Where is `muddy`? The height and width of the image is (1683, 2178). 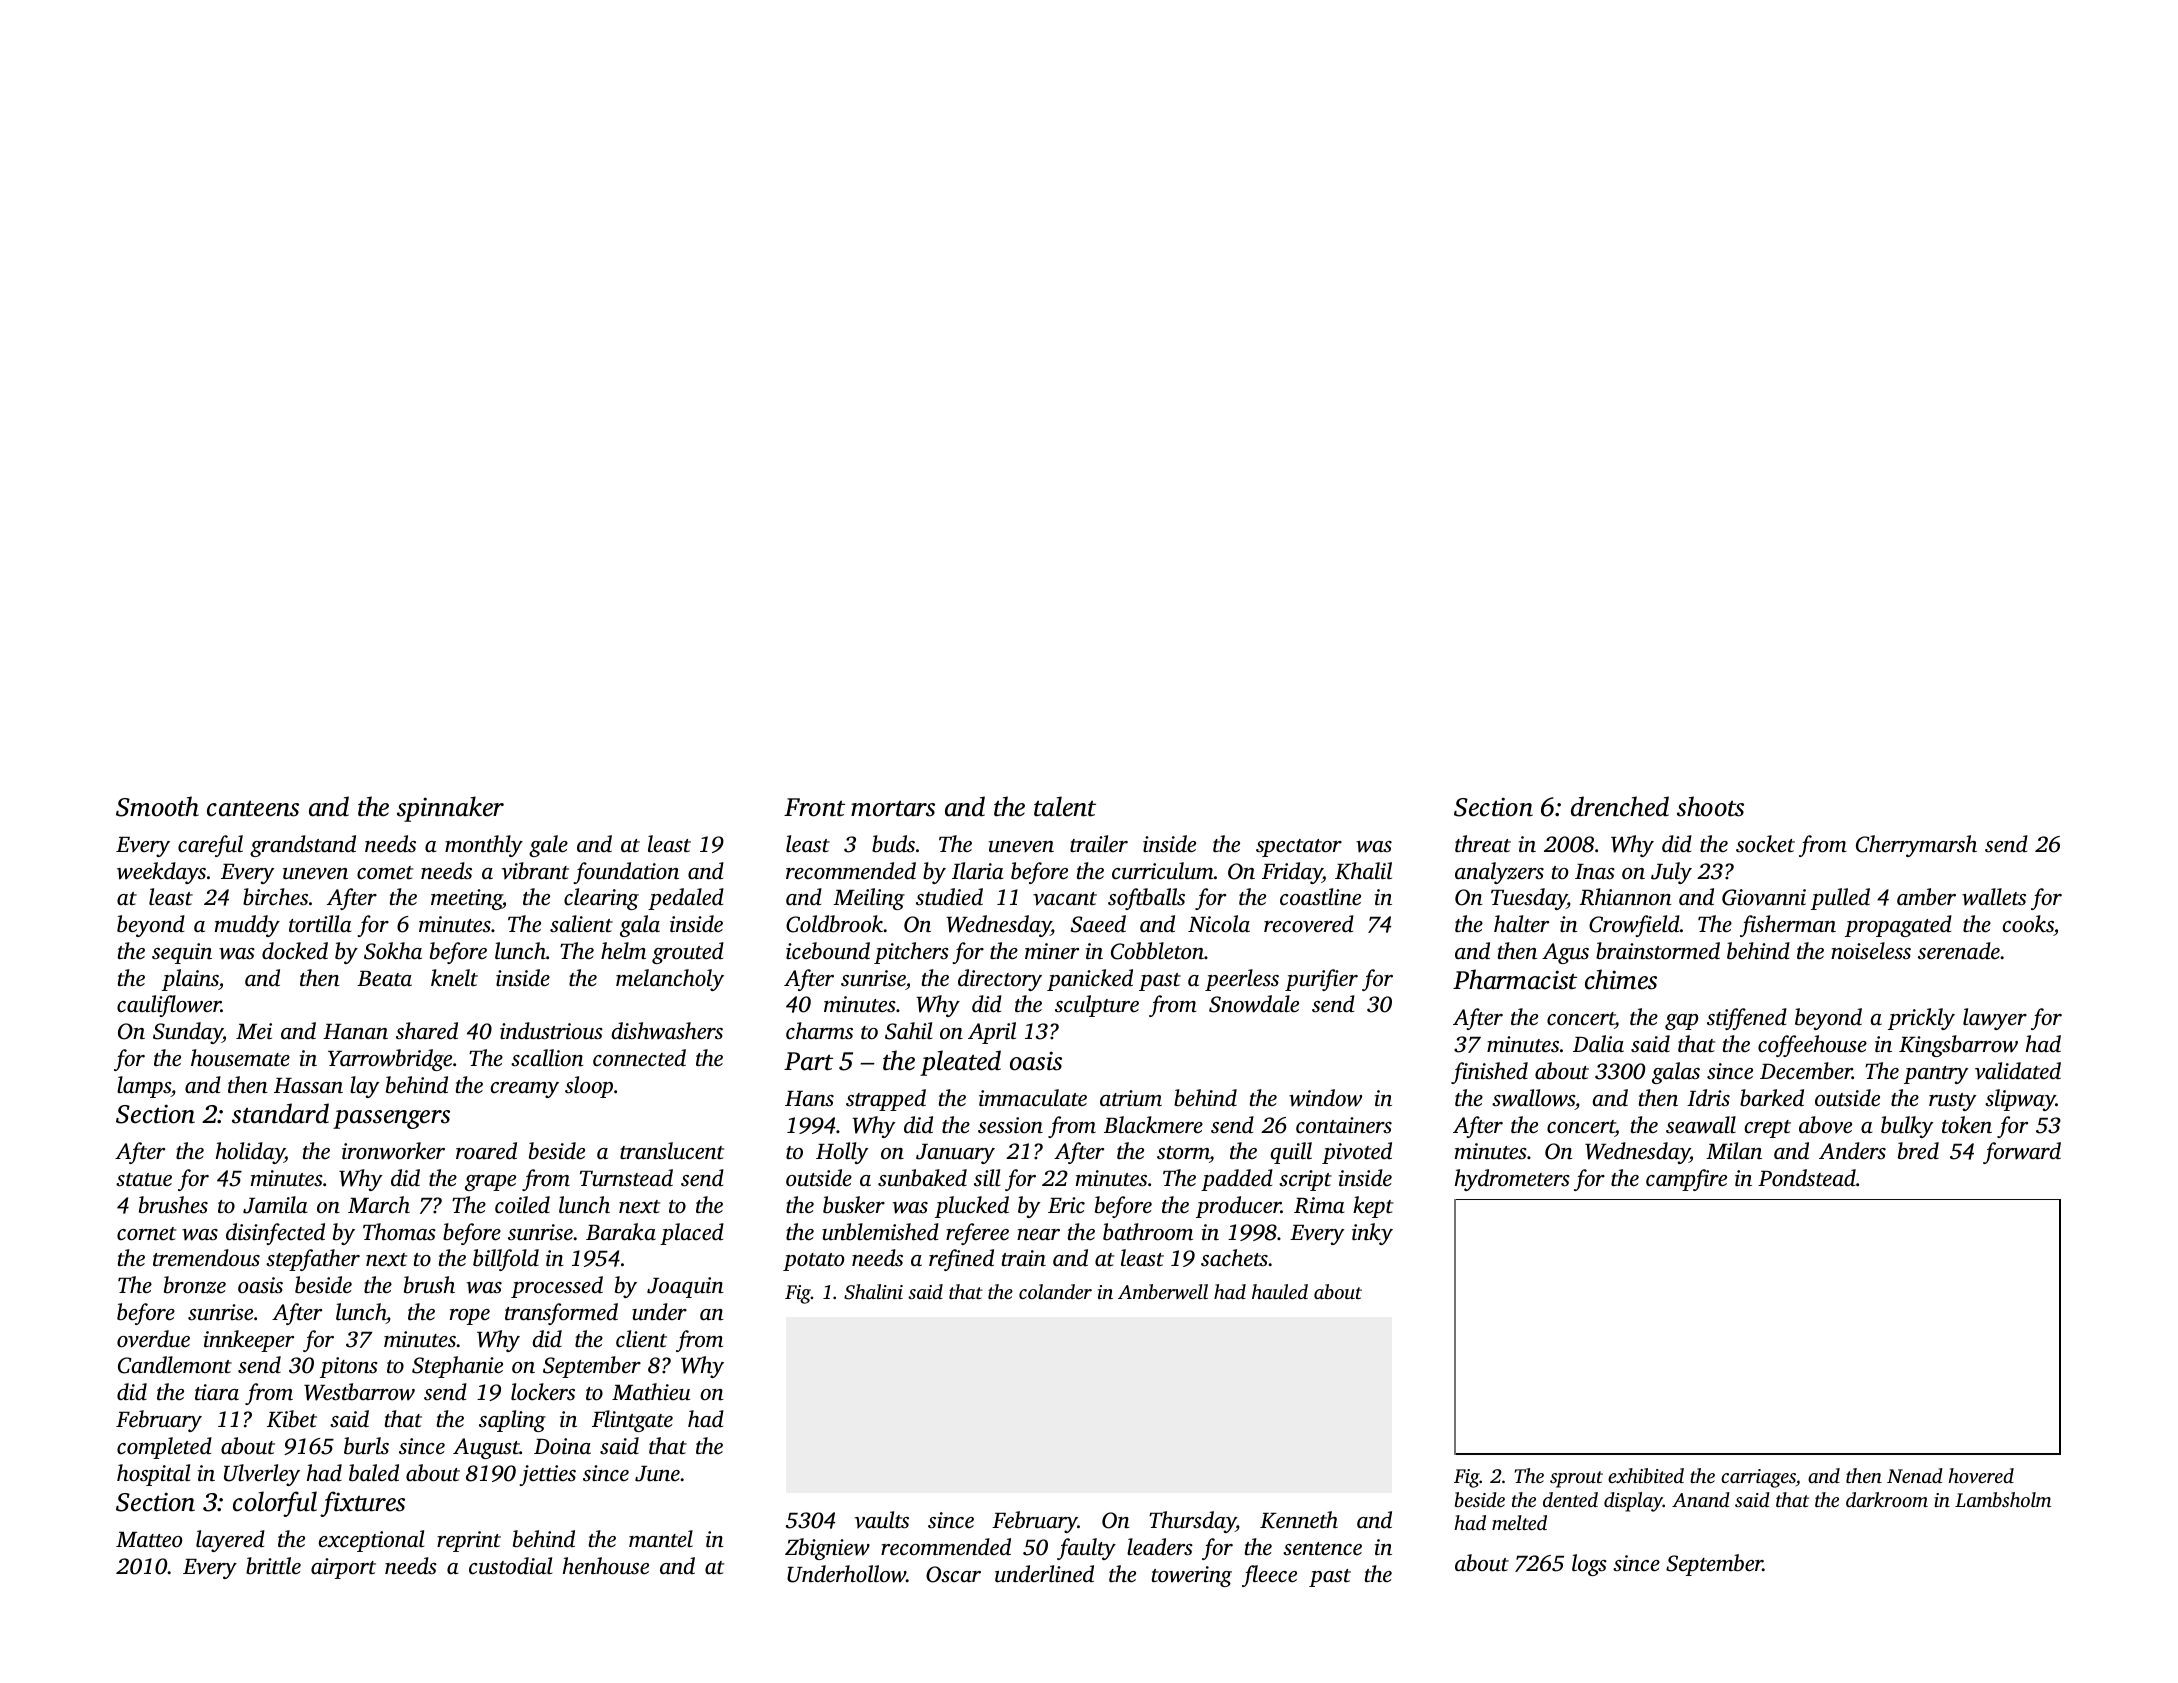 muddy is located at coordinates (247, 926).
